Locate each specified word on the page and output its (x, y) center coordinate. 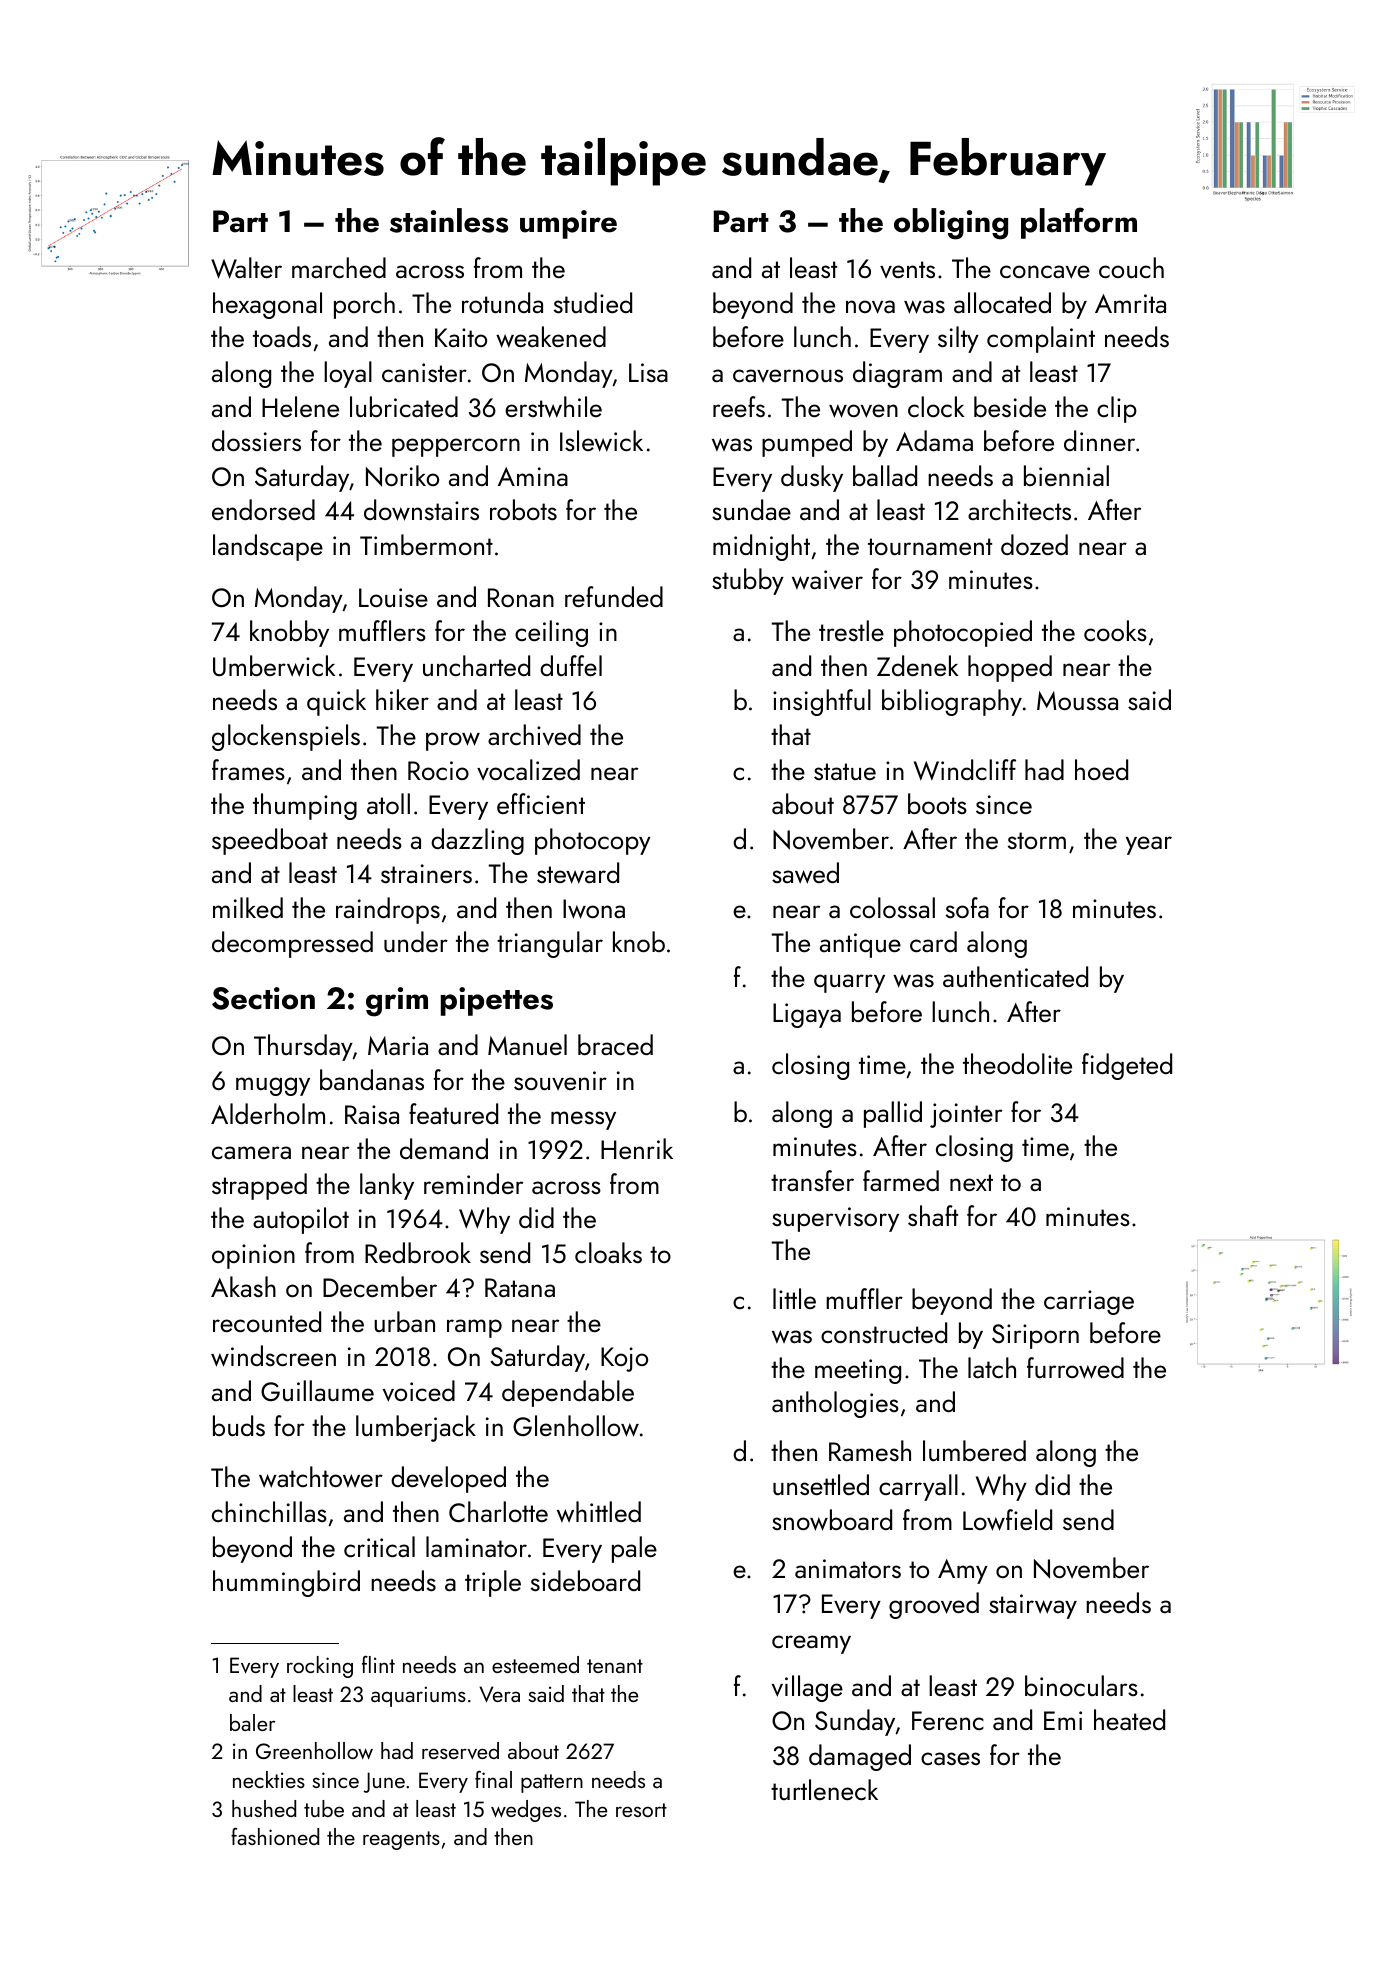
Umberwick (274, 666)
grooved (934, 1605)
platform (1079, 223)
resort (641, 1810)
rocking (320, 1667)
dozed (1034, 544)
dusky (812, 478)
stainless (449, 220)
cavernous (788, 375)
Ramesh (870, 1450)
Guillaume (317, 1390)
